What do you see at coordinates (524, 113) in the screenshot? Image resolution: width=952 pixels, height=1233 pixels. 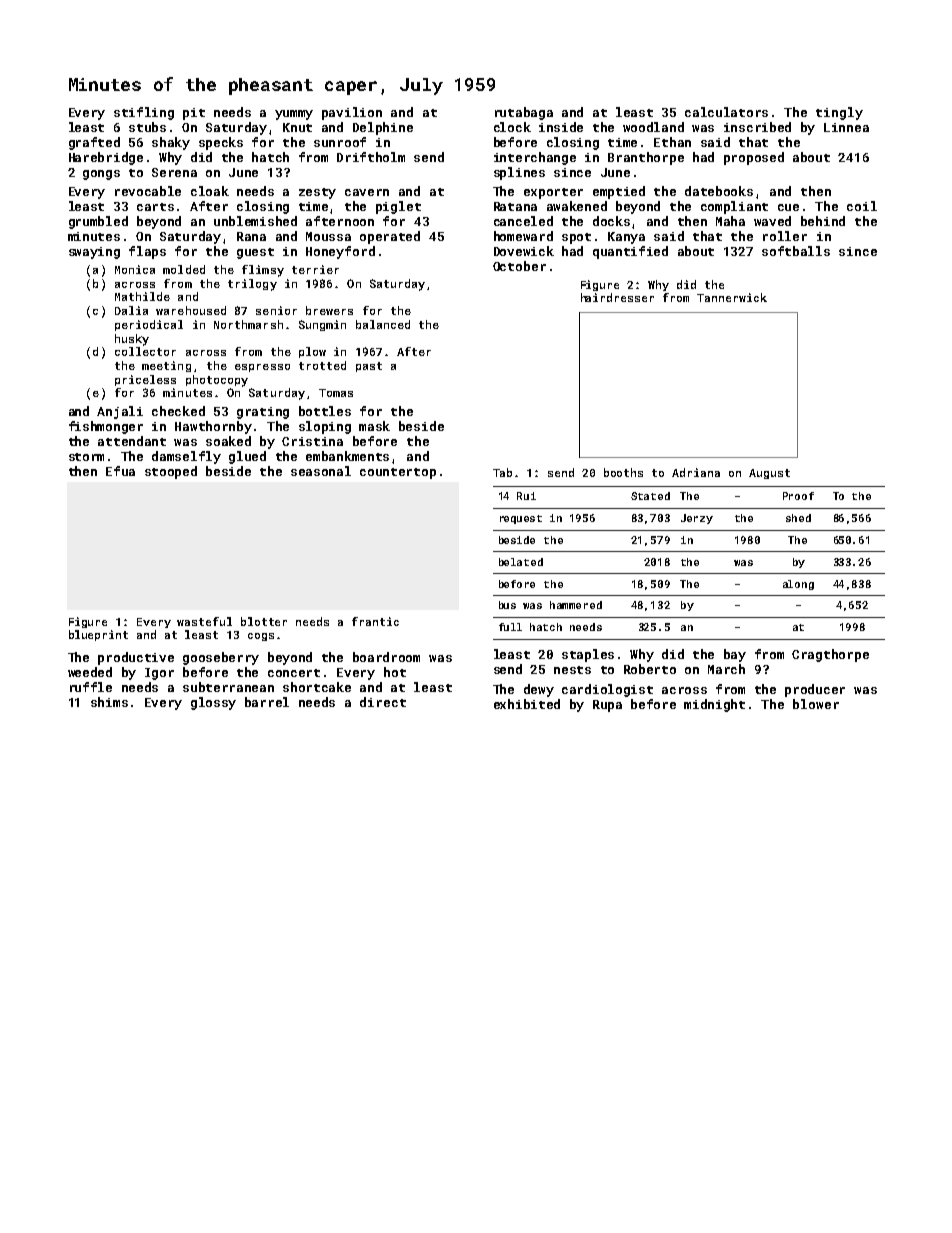 I see `rutabaga` at bounding box center [524, 113].
